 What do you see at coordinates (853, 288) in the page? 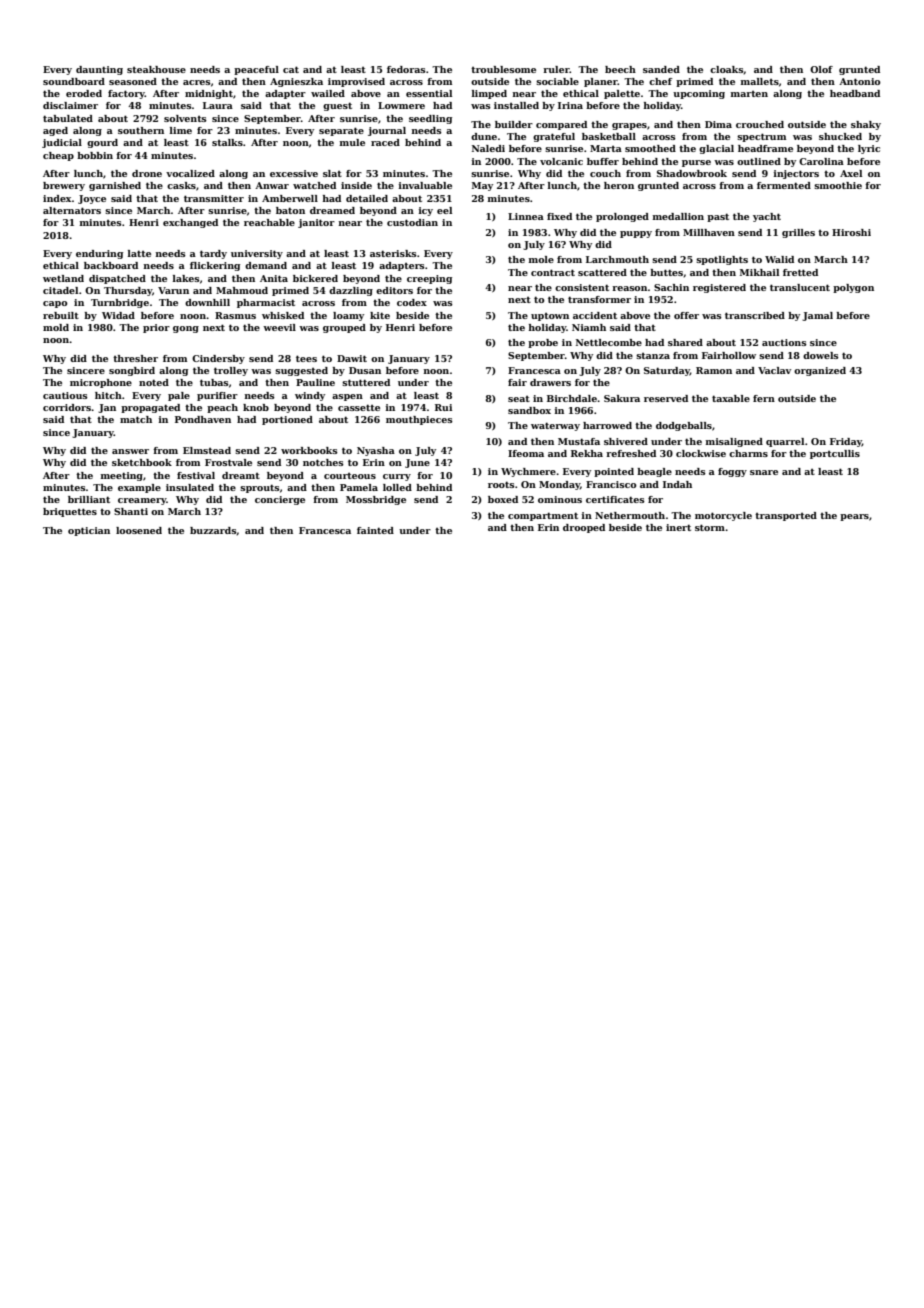
I see `polygon` at bounding box center [853, 288].
